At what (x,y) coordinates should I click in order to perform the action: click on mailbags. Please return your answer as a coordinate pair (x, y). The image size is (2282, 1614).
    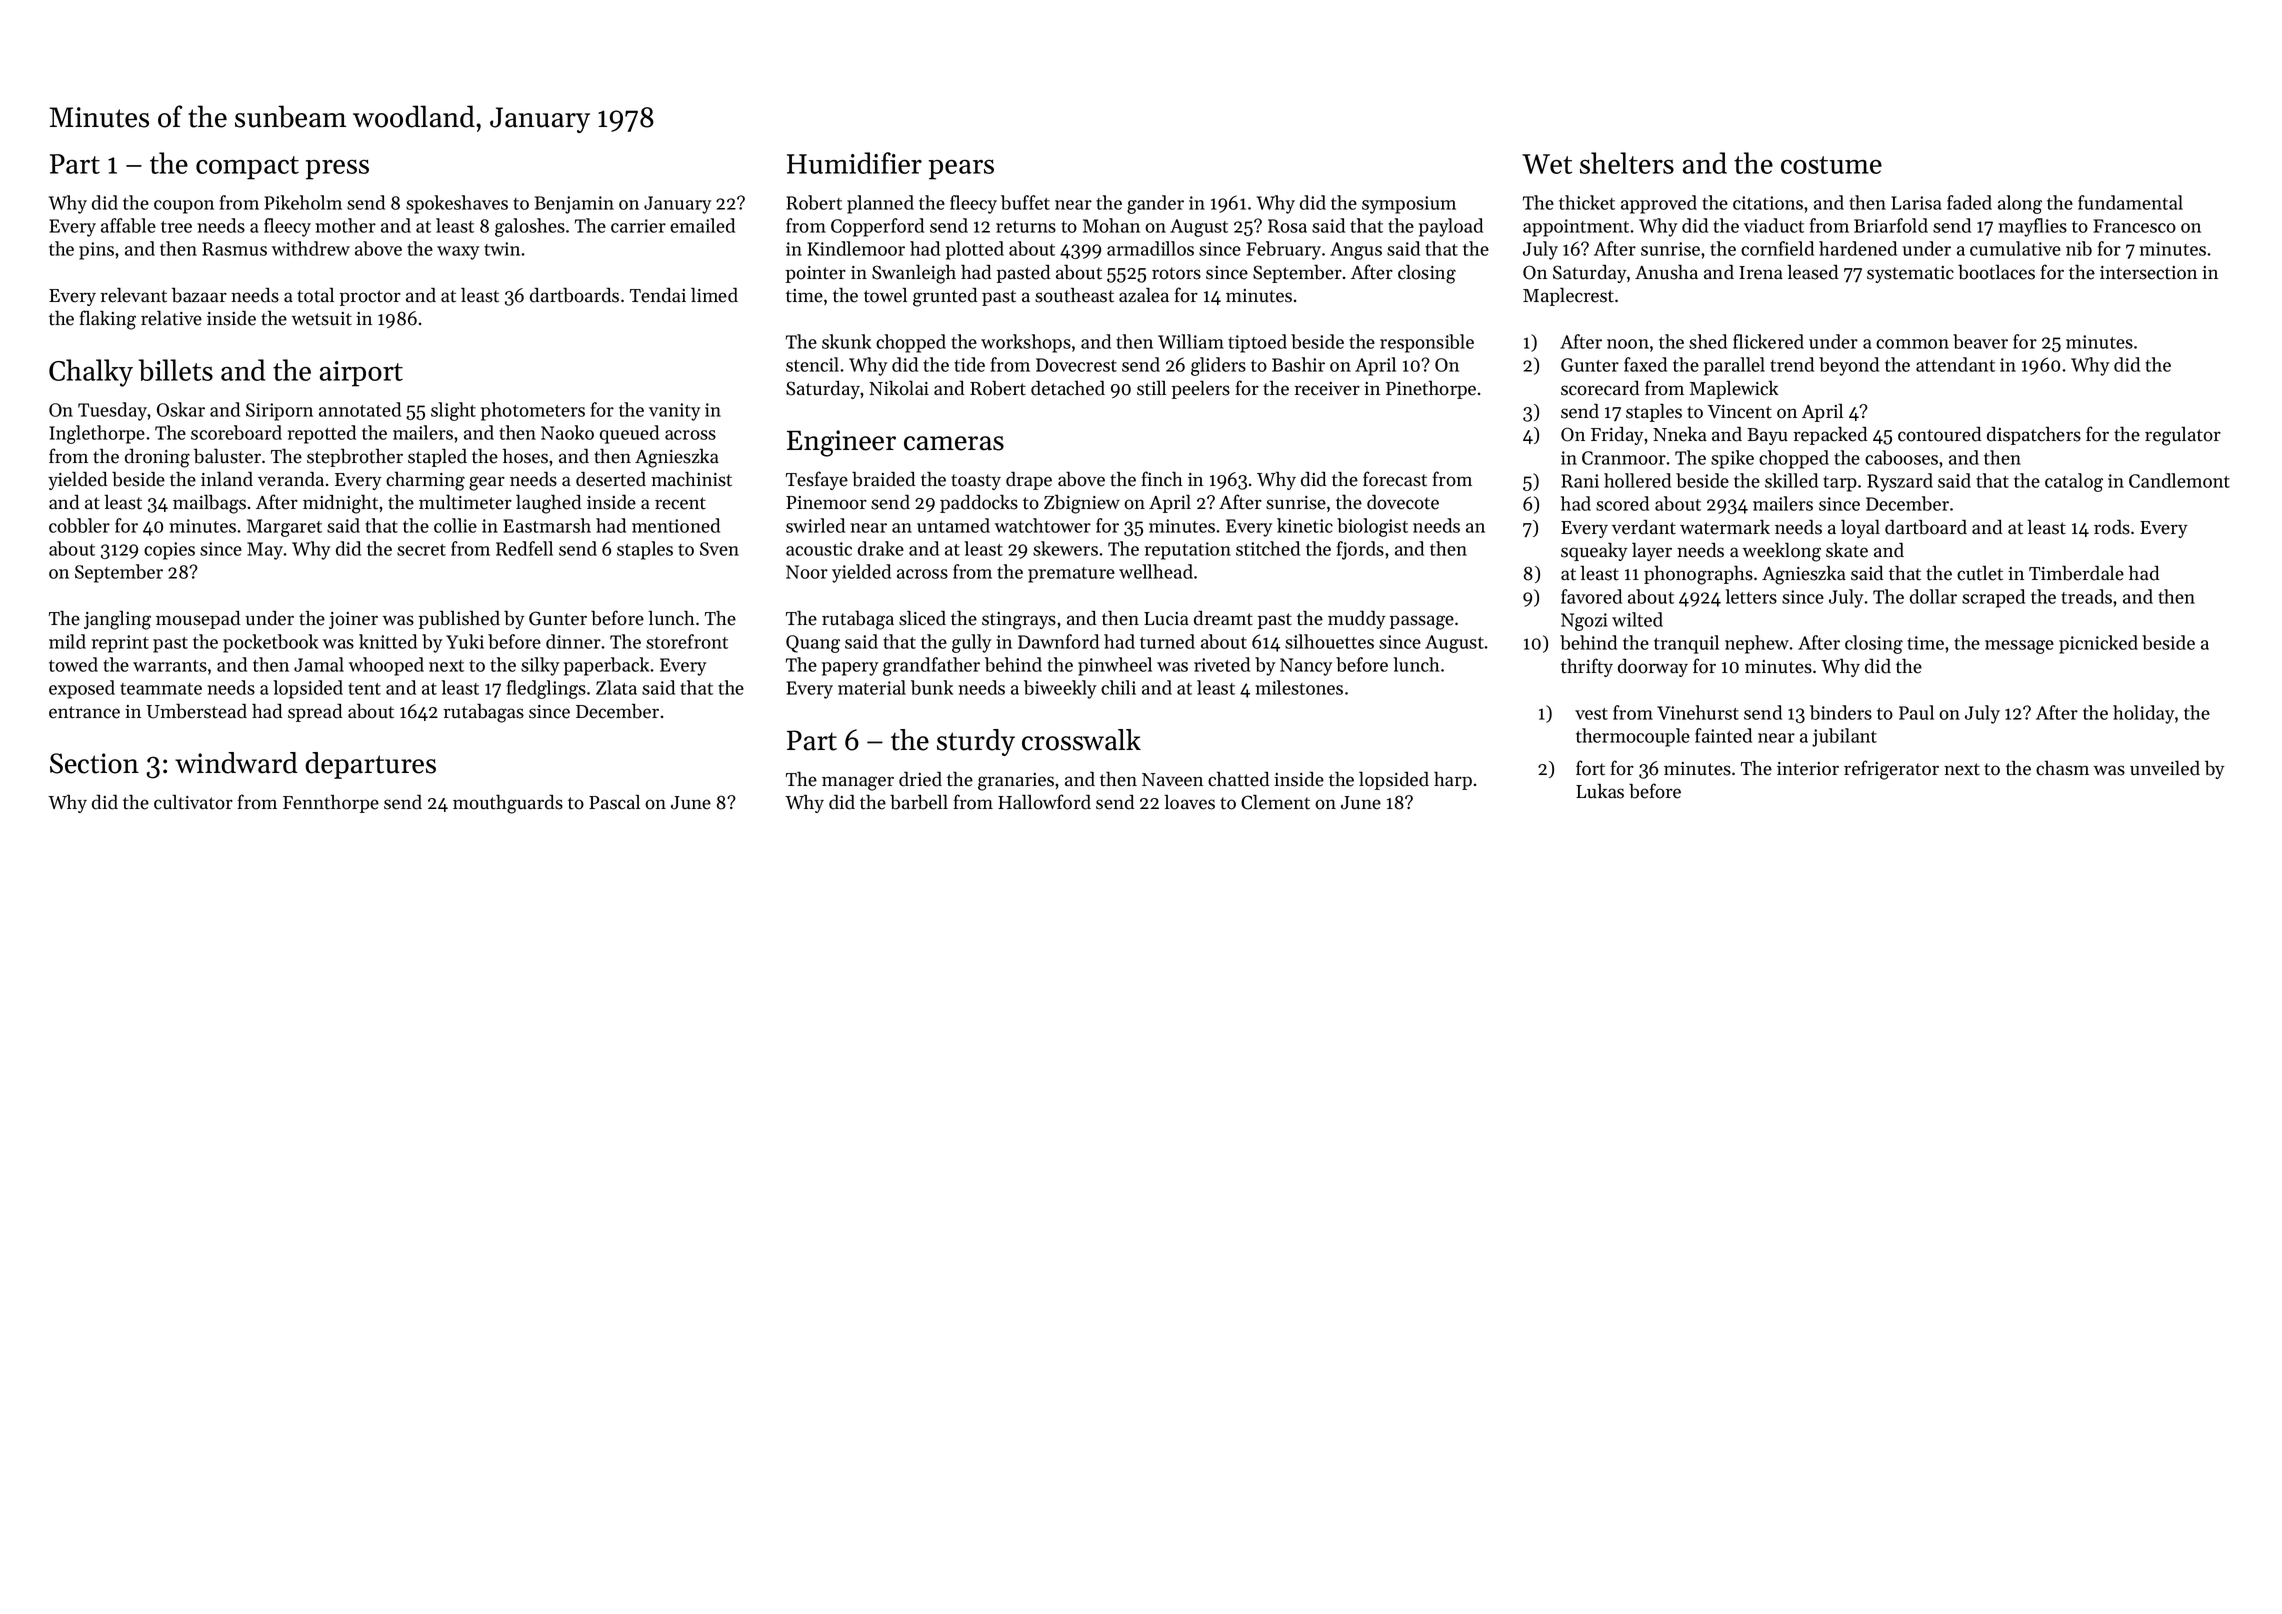
    Looking at the image, I should click on (209, 504).
